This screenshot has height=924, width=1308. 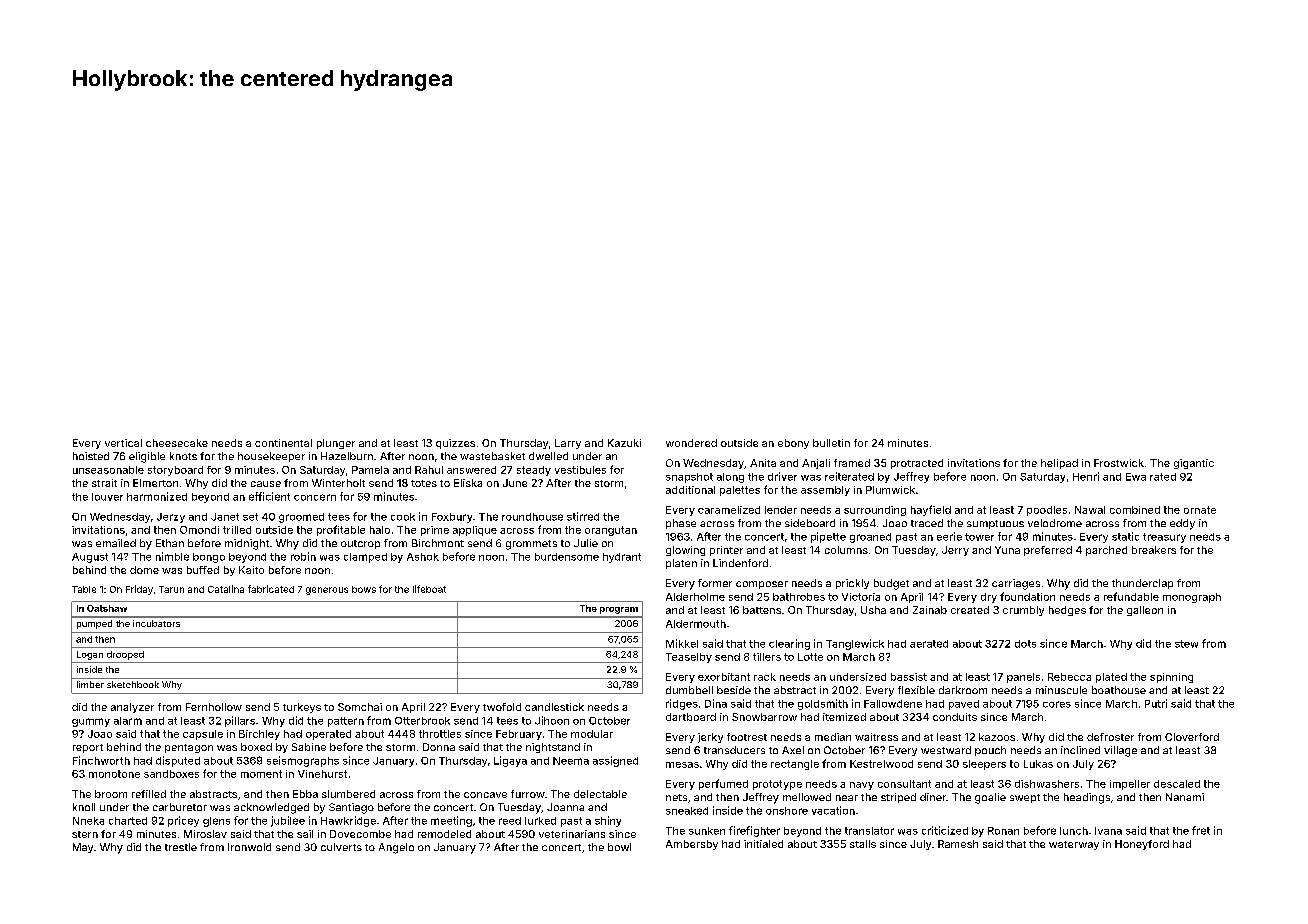 What do you see at coordinates (139, 590) in the screenshot?
I see `Friday` at bounding box center [139, 590].
